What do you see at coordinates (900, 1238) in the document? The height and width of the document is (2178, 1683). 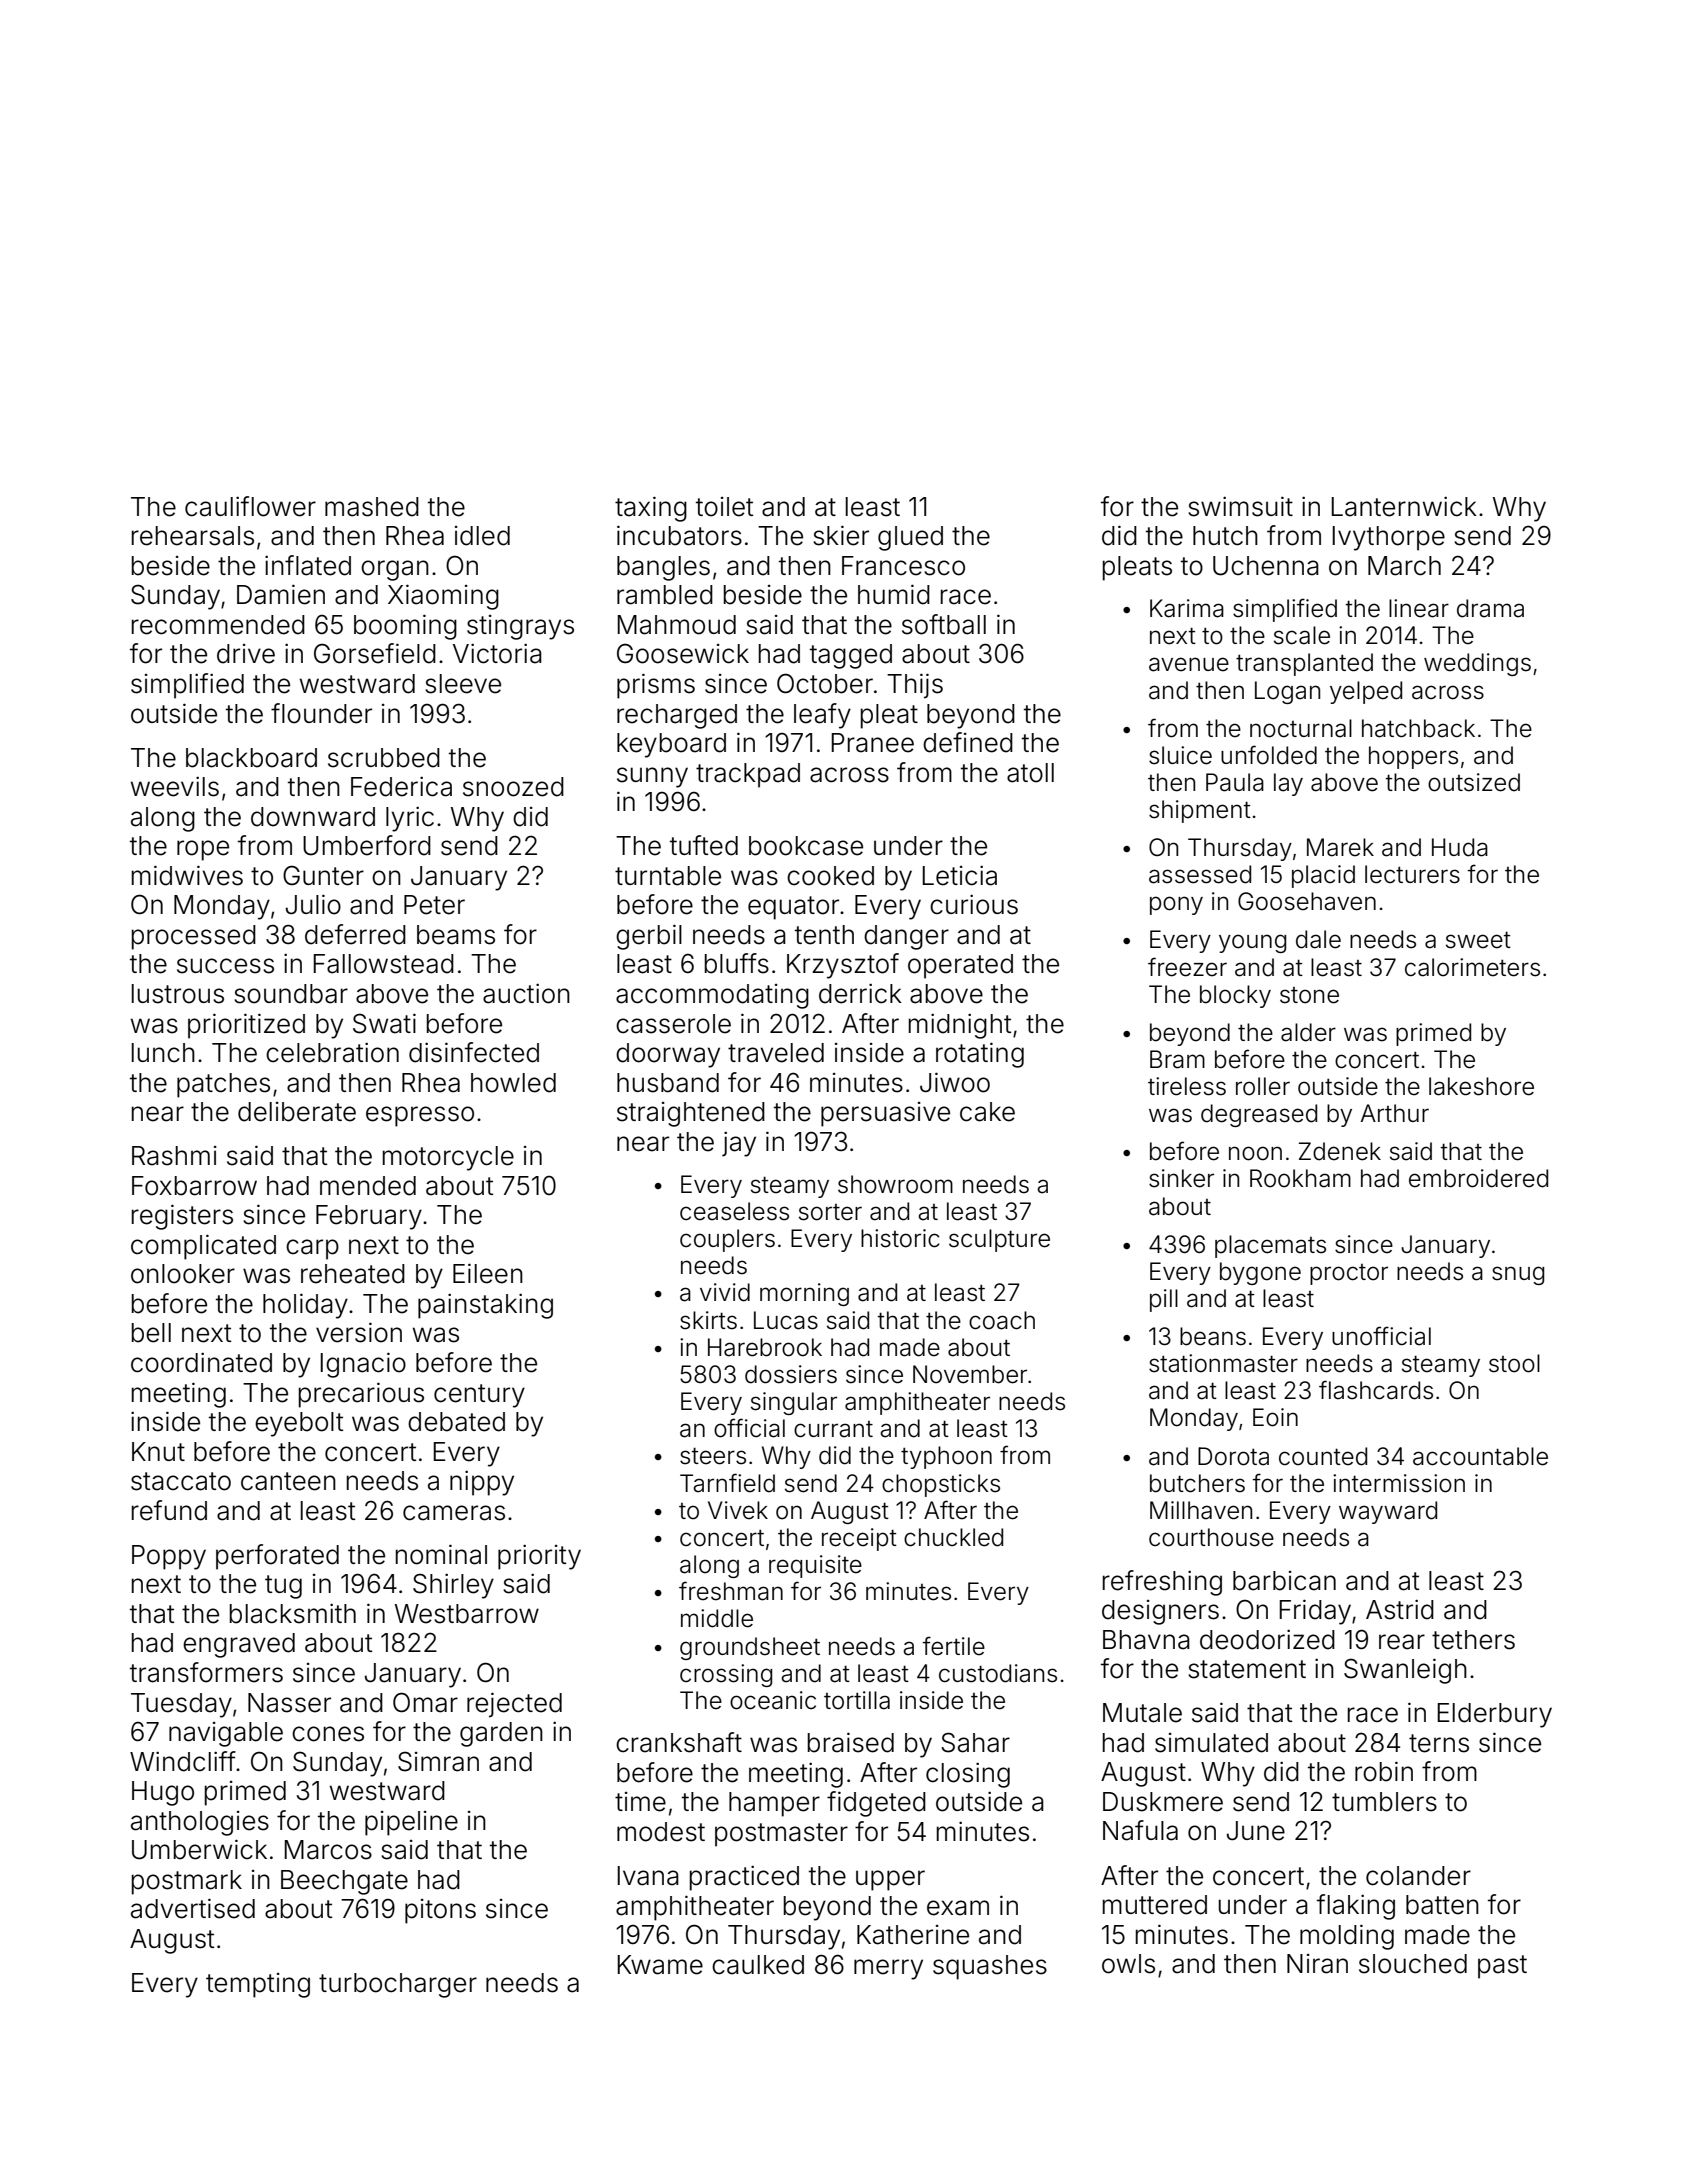 I see `historic` at bounding box center [900, 1238].
